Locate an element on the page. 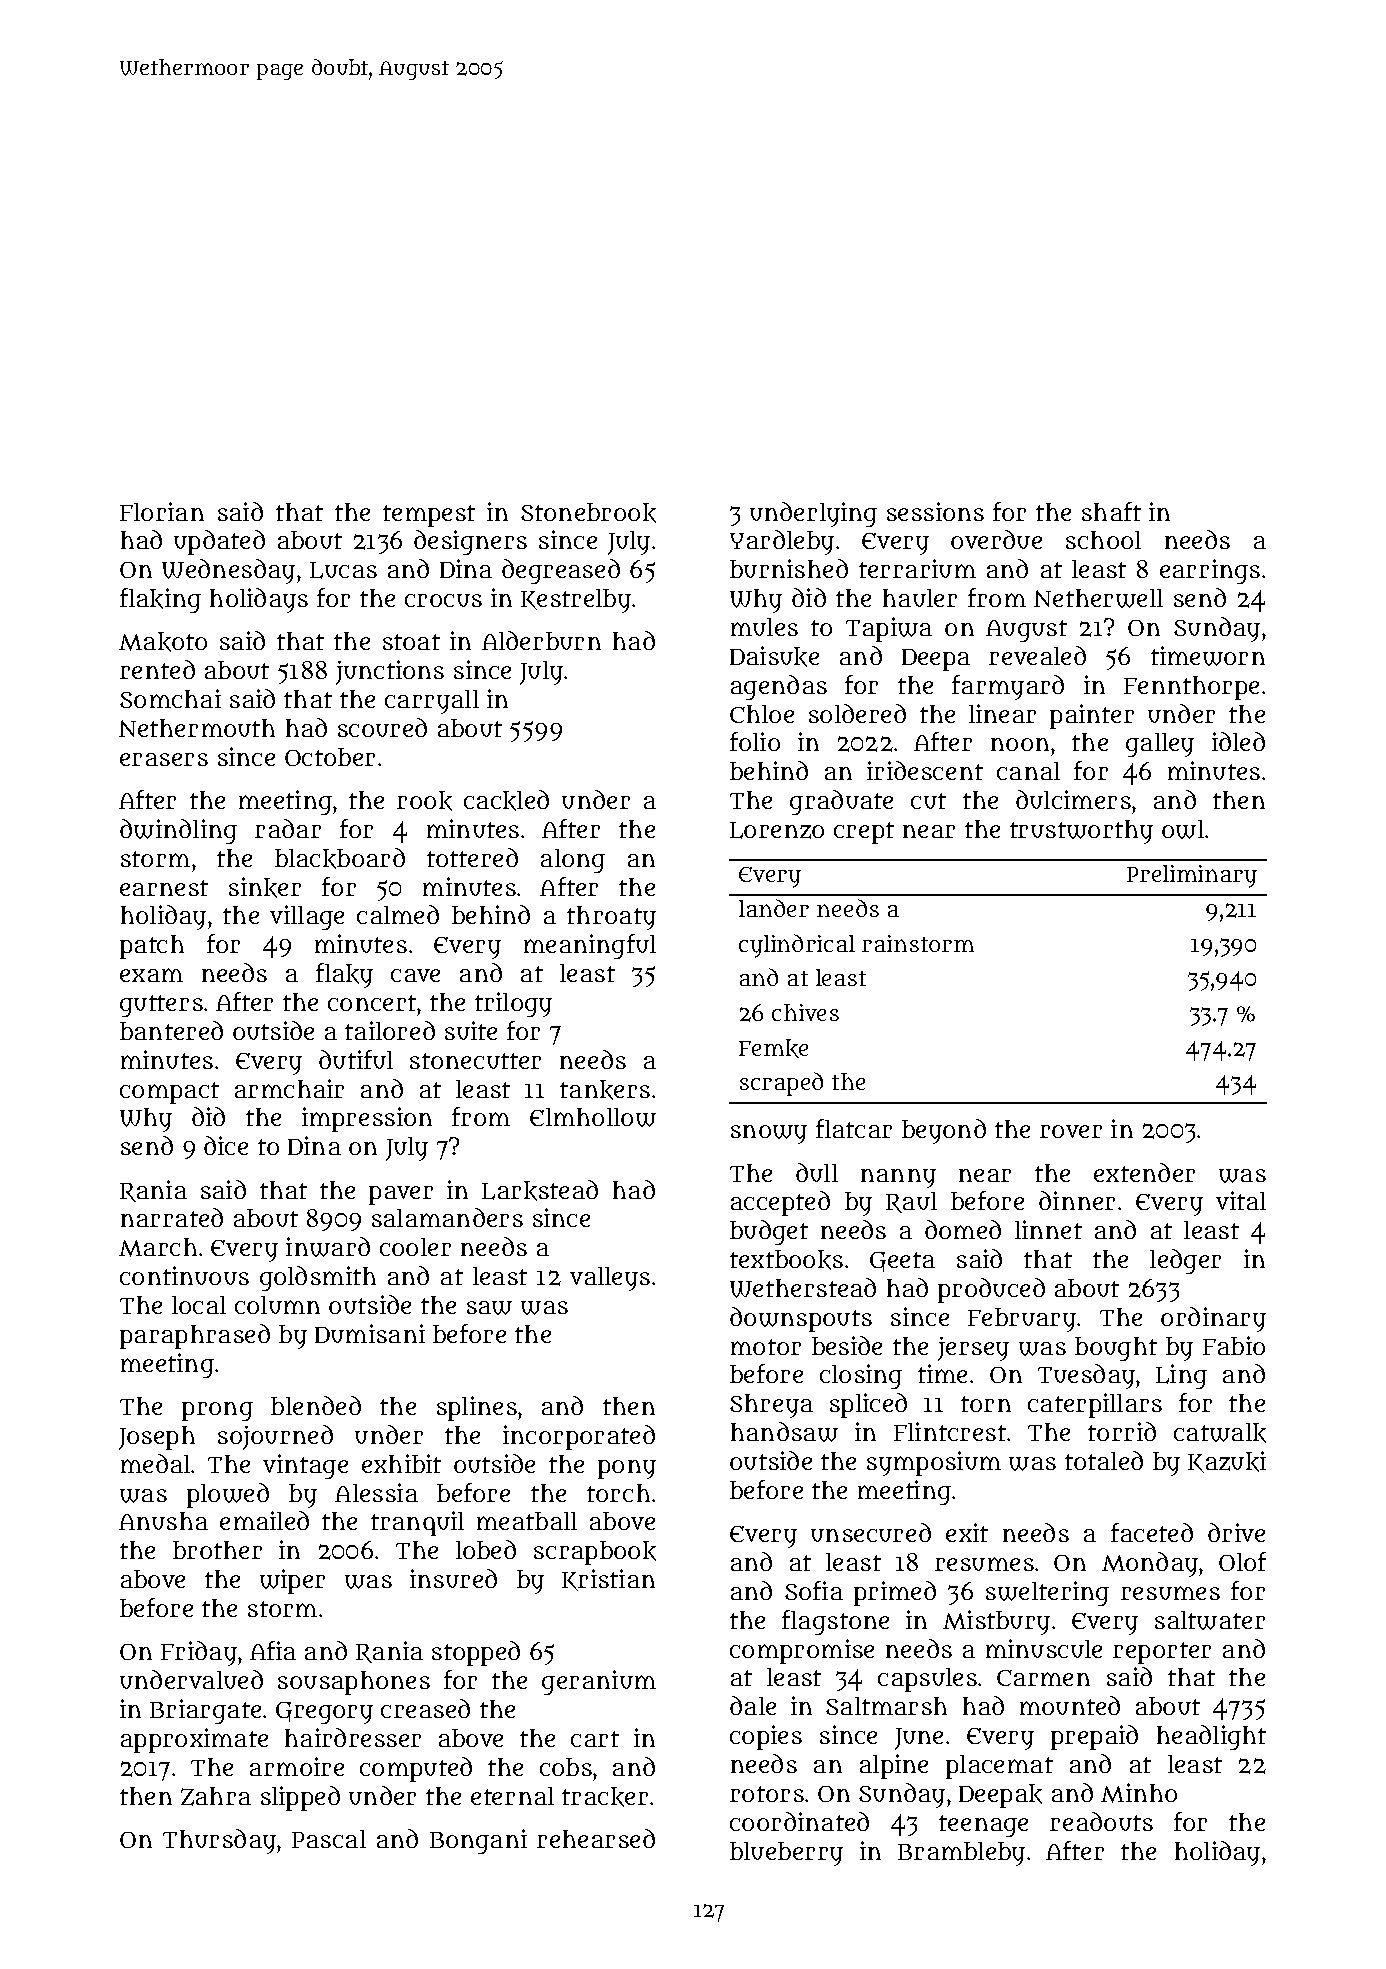 Image resolution: width=1386 pixels, height=1969 pixels. narrated is located at coordinates (172, 1217).
